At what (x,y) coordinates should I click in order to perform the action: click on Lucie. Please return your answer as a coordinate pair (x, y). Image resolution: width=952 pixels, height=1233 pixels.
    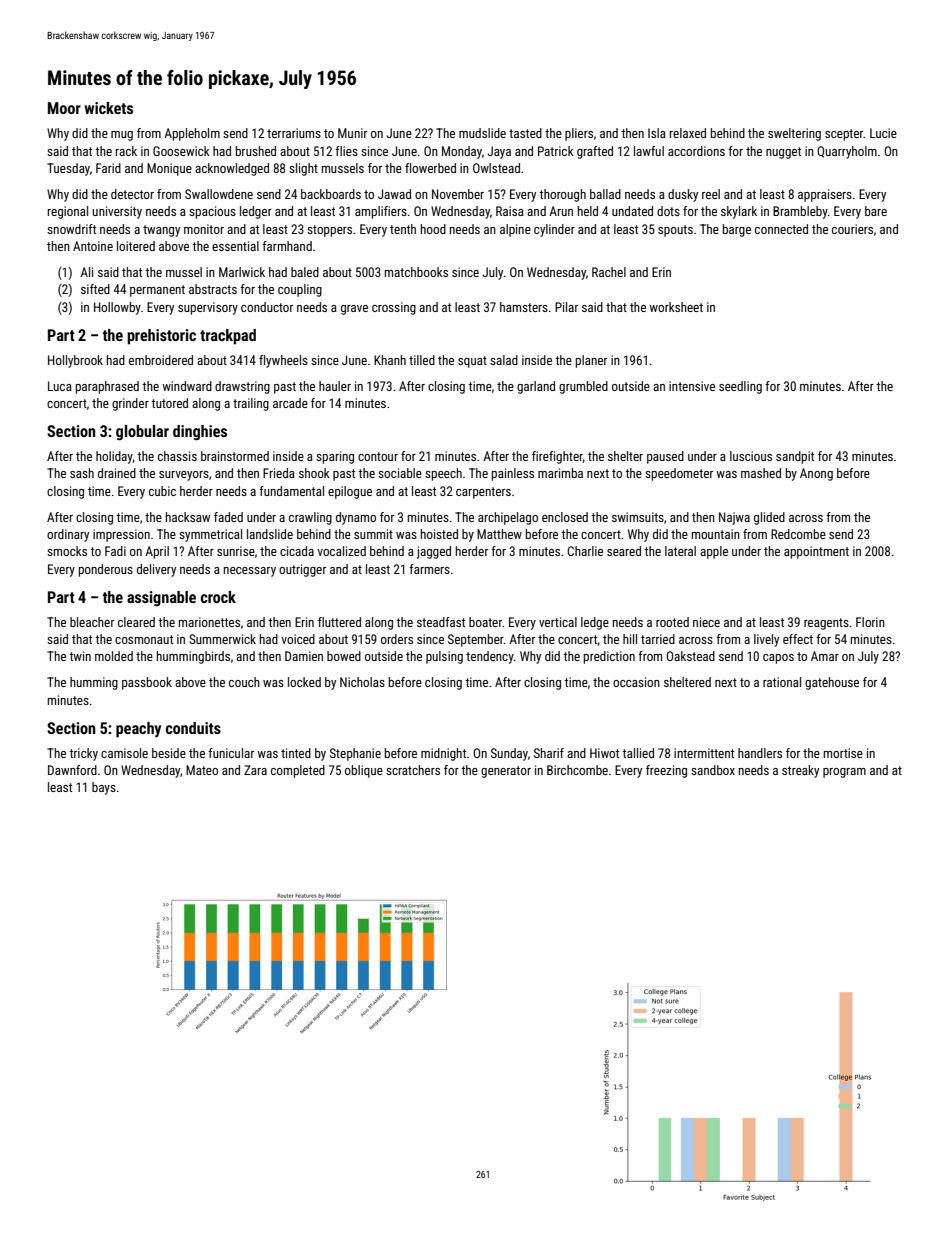
    Looking at the image, I should click on (883, 133).
